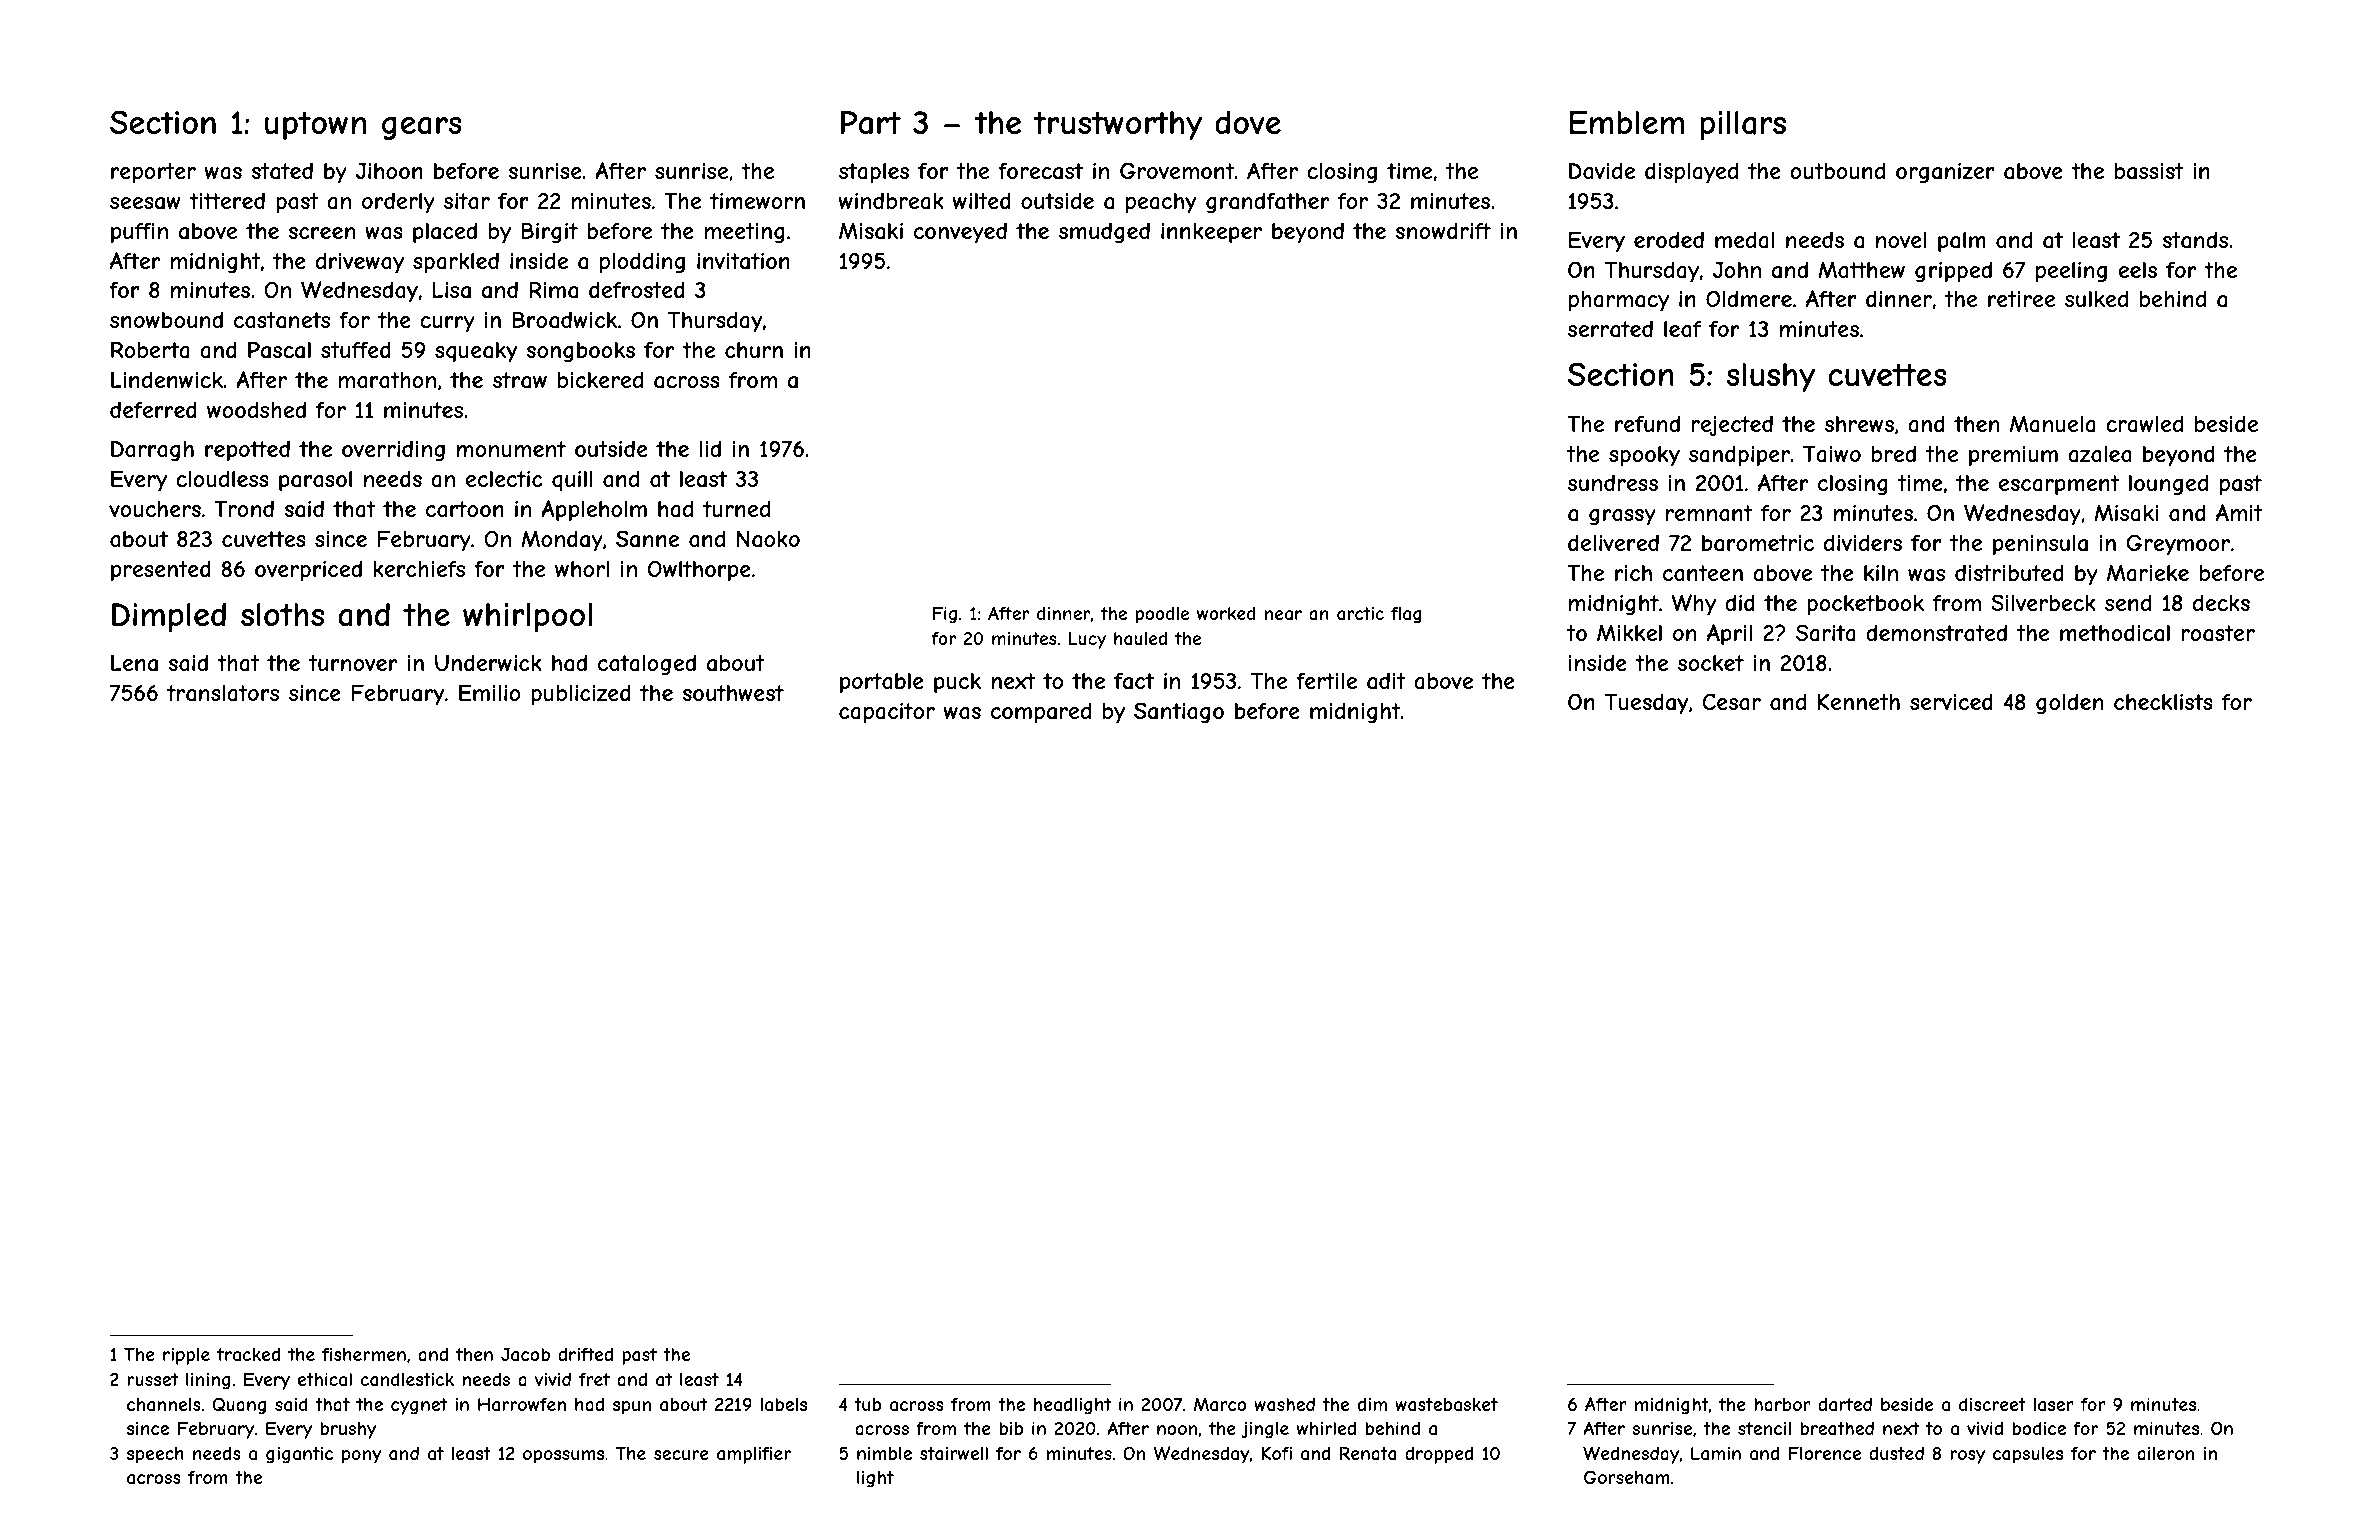  I want to click on uptown, so click(315, 125).
